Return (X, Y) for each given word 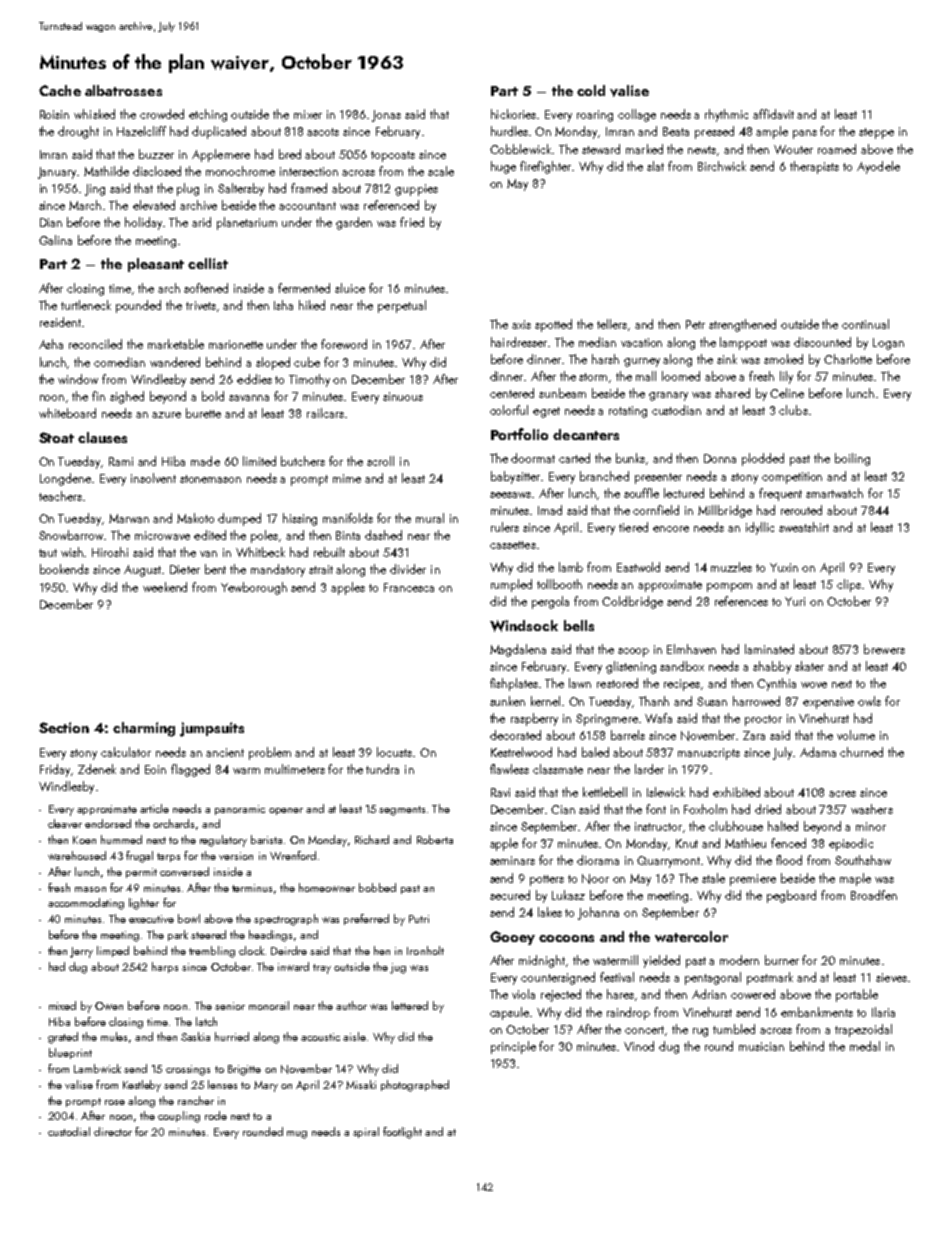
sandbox (682, 666)
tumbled (734, 1029)
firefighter (545, 167)
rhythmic (726, 115)
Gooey (512, 938)
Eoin (155, 769)
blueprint (70, 1053)
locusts (394, 752)
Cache (60, 90)
